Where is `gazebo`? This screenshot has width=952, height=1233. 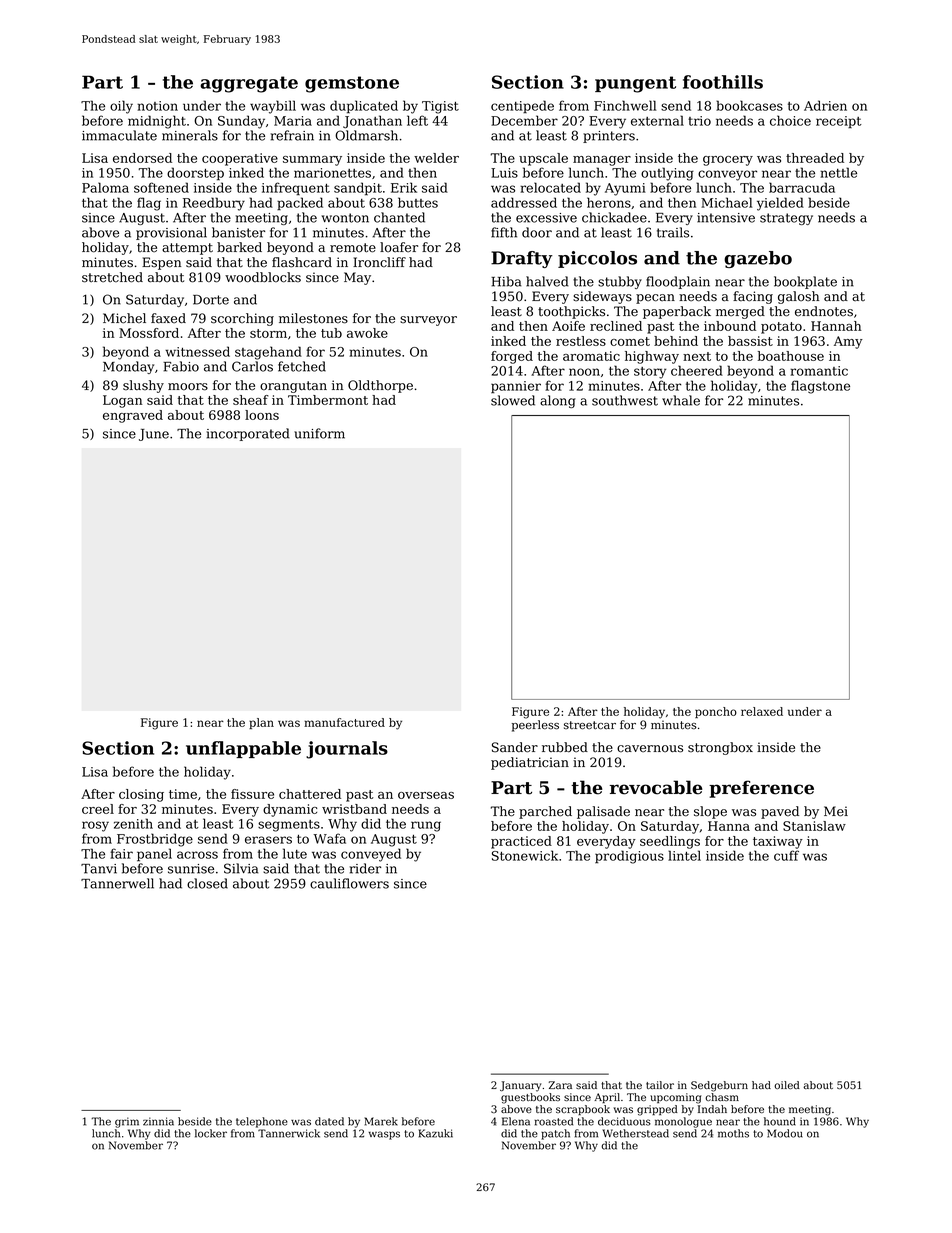 gazebo is located at coordinates (758, 259).
